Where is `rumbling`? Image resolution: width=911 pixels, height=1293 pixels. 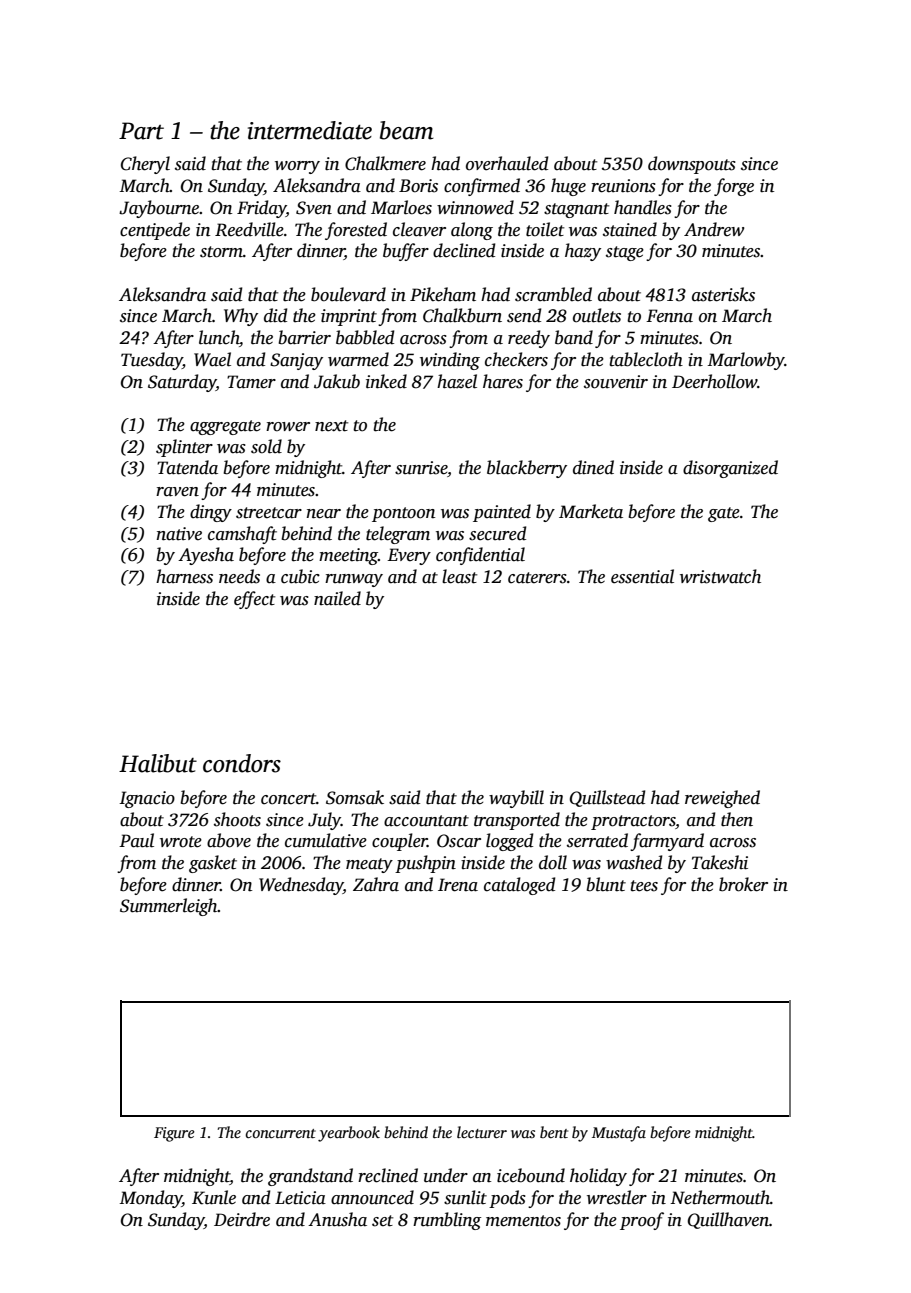 rumbling is located at coordinates (447, 1221).
